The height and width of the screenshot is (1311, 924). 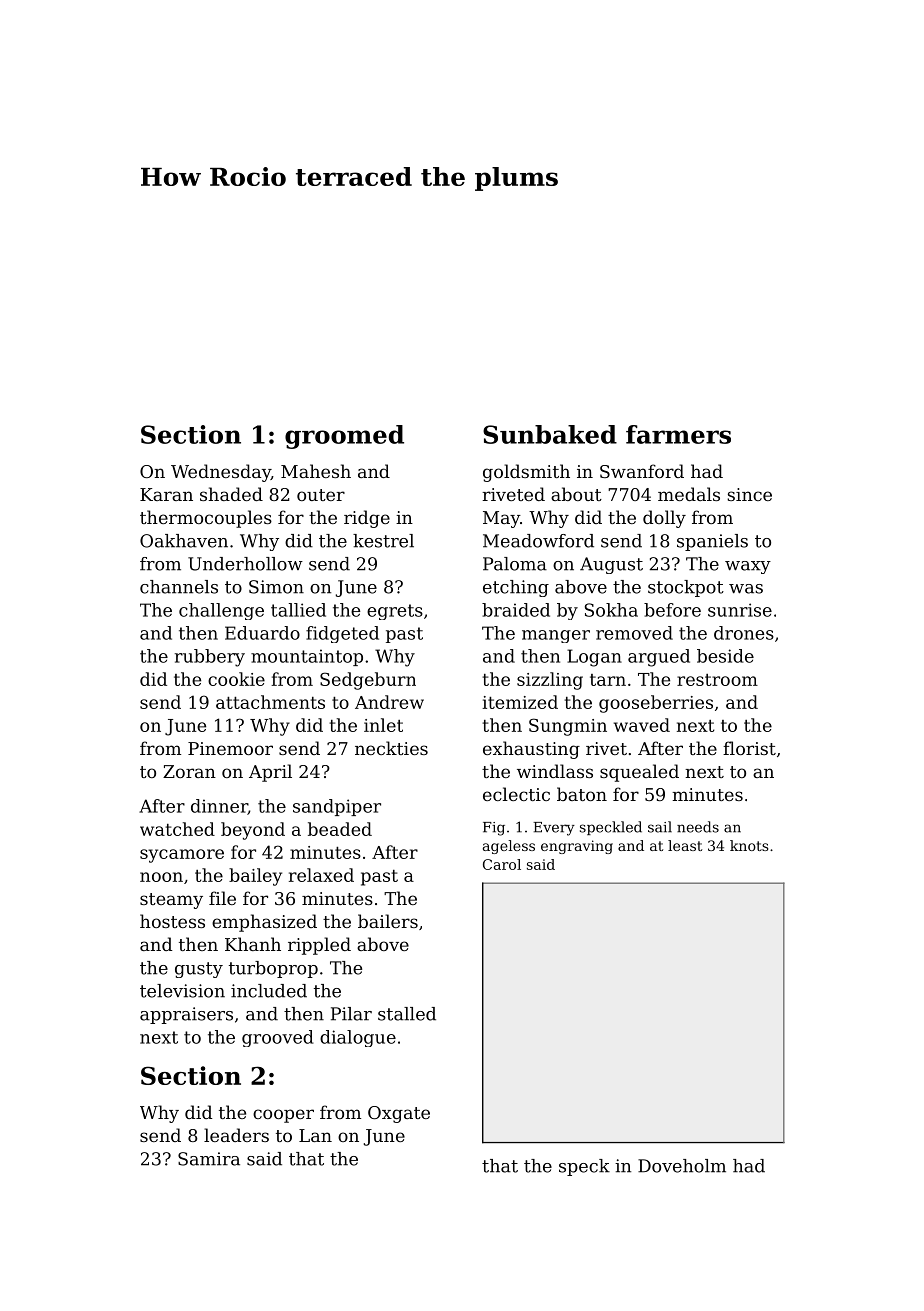 I want to click on watched, so click(x=177, y=829).
